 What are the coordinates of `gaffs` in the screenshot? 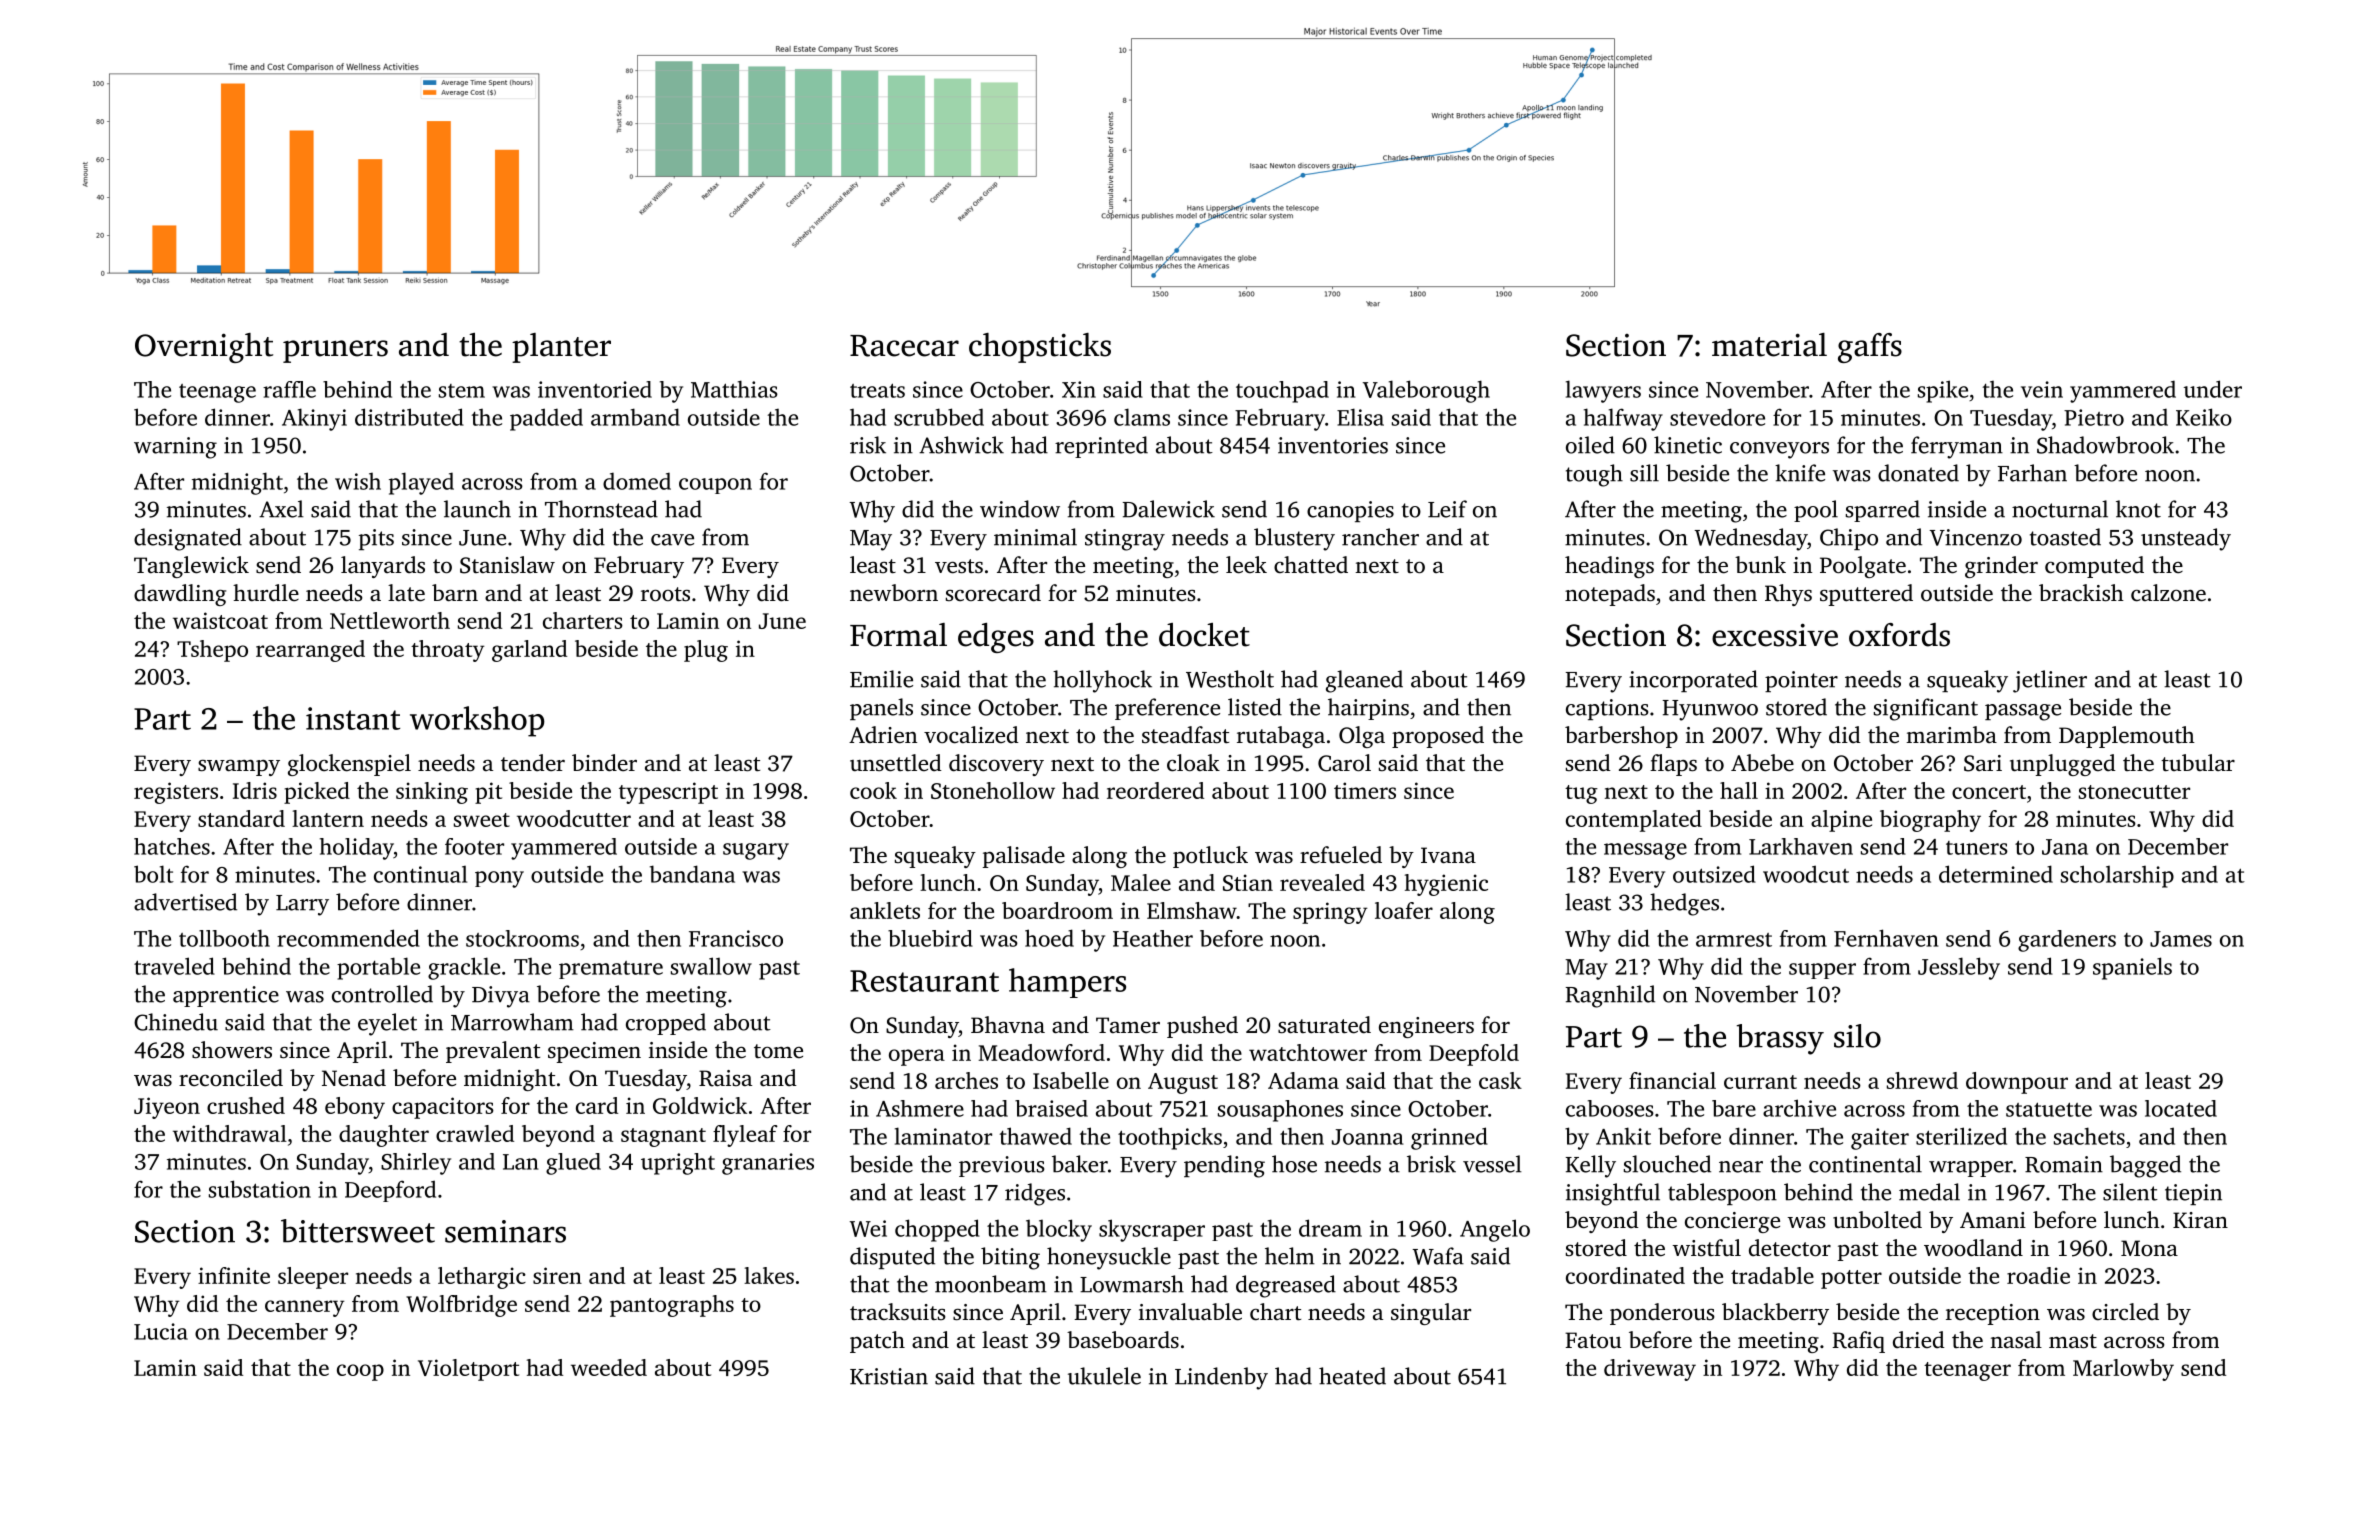 It's located at (1870, 348).
